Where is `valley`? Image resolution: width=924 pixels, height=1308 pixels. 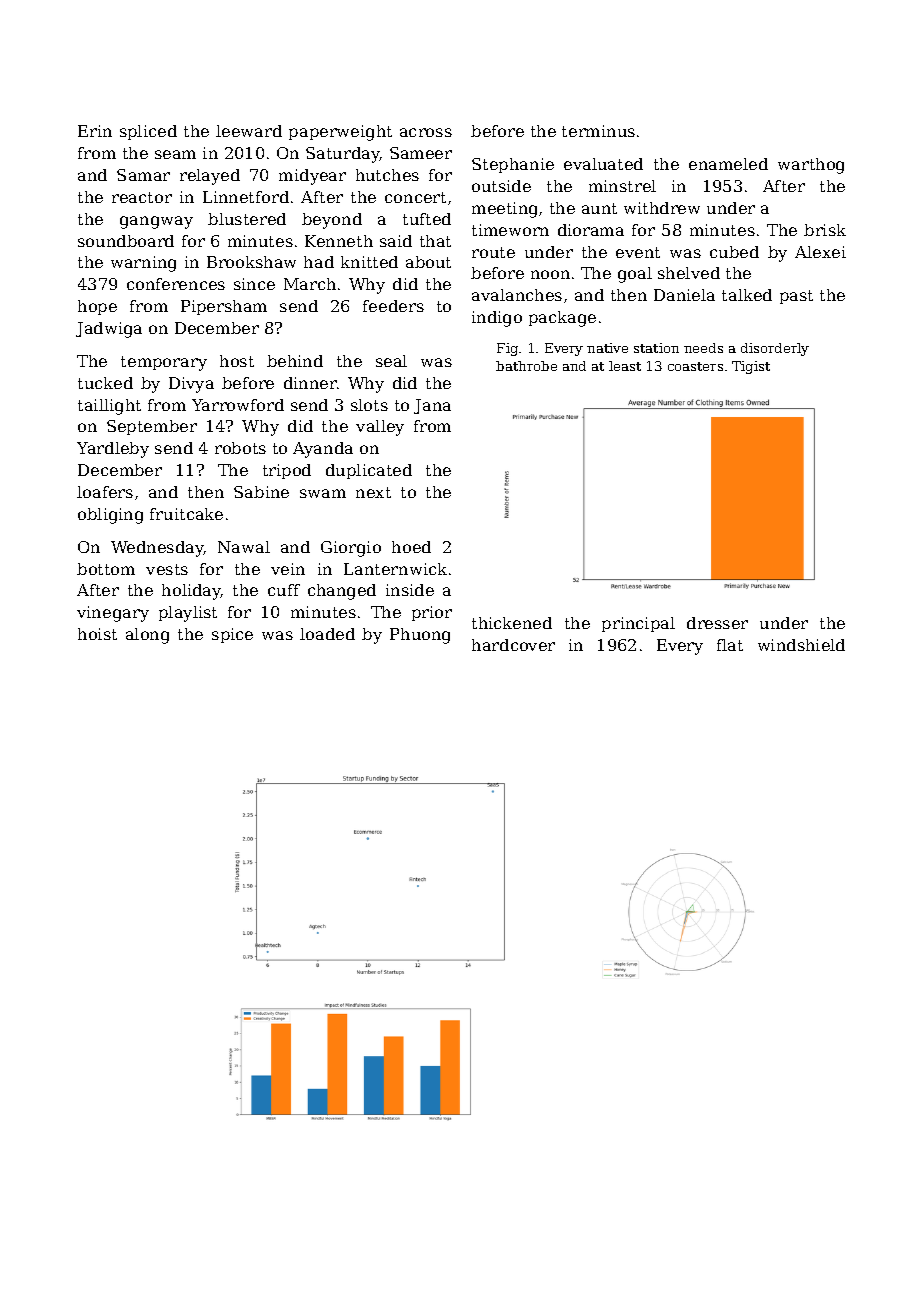
valley is located at coordinates (380, 428).
